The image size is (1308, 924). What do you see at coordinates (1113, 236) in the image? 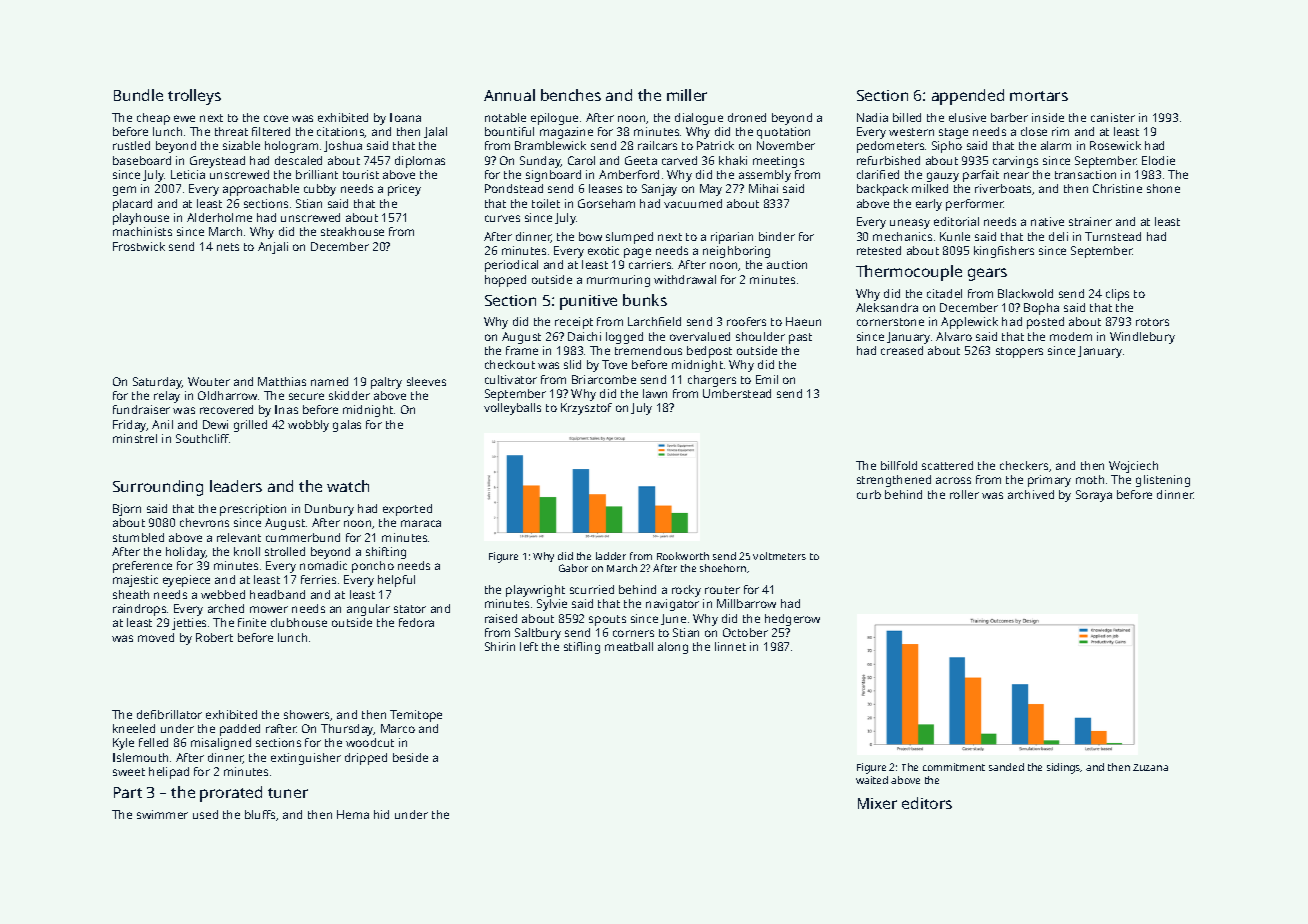
I see `Turnstead` at bounding box center [1113, 236].
